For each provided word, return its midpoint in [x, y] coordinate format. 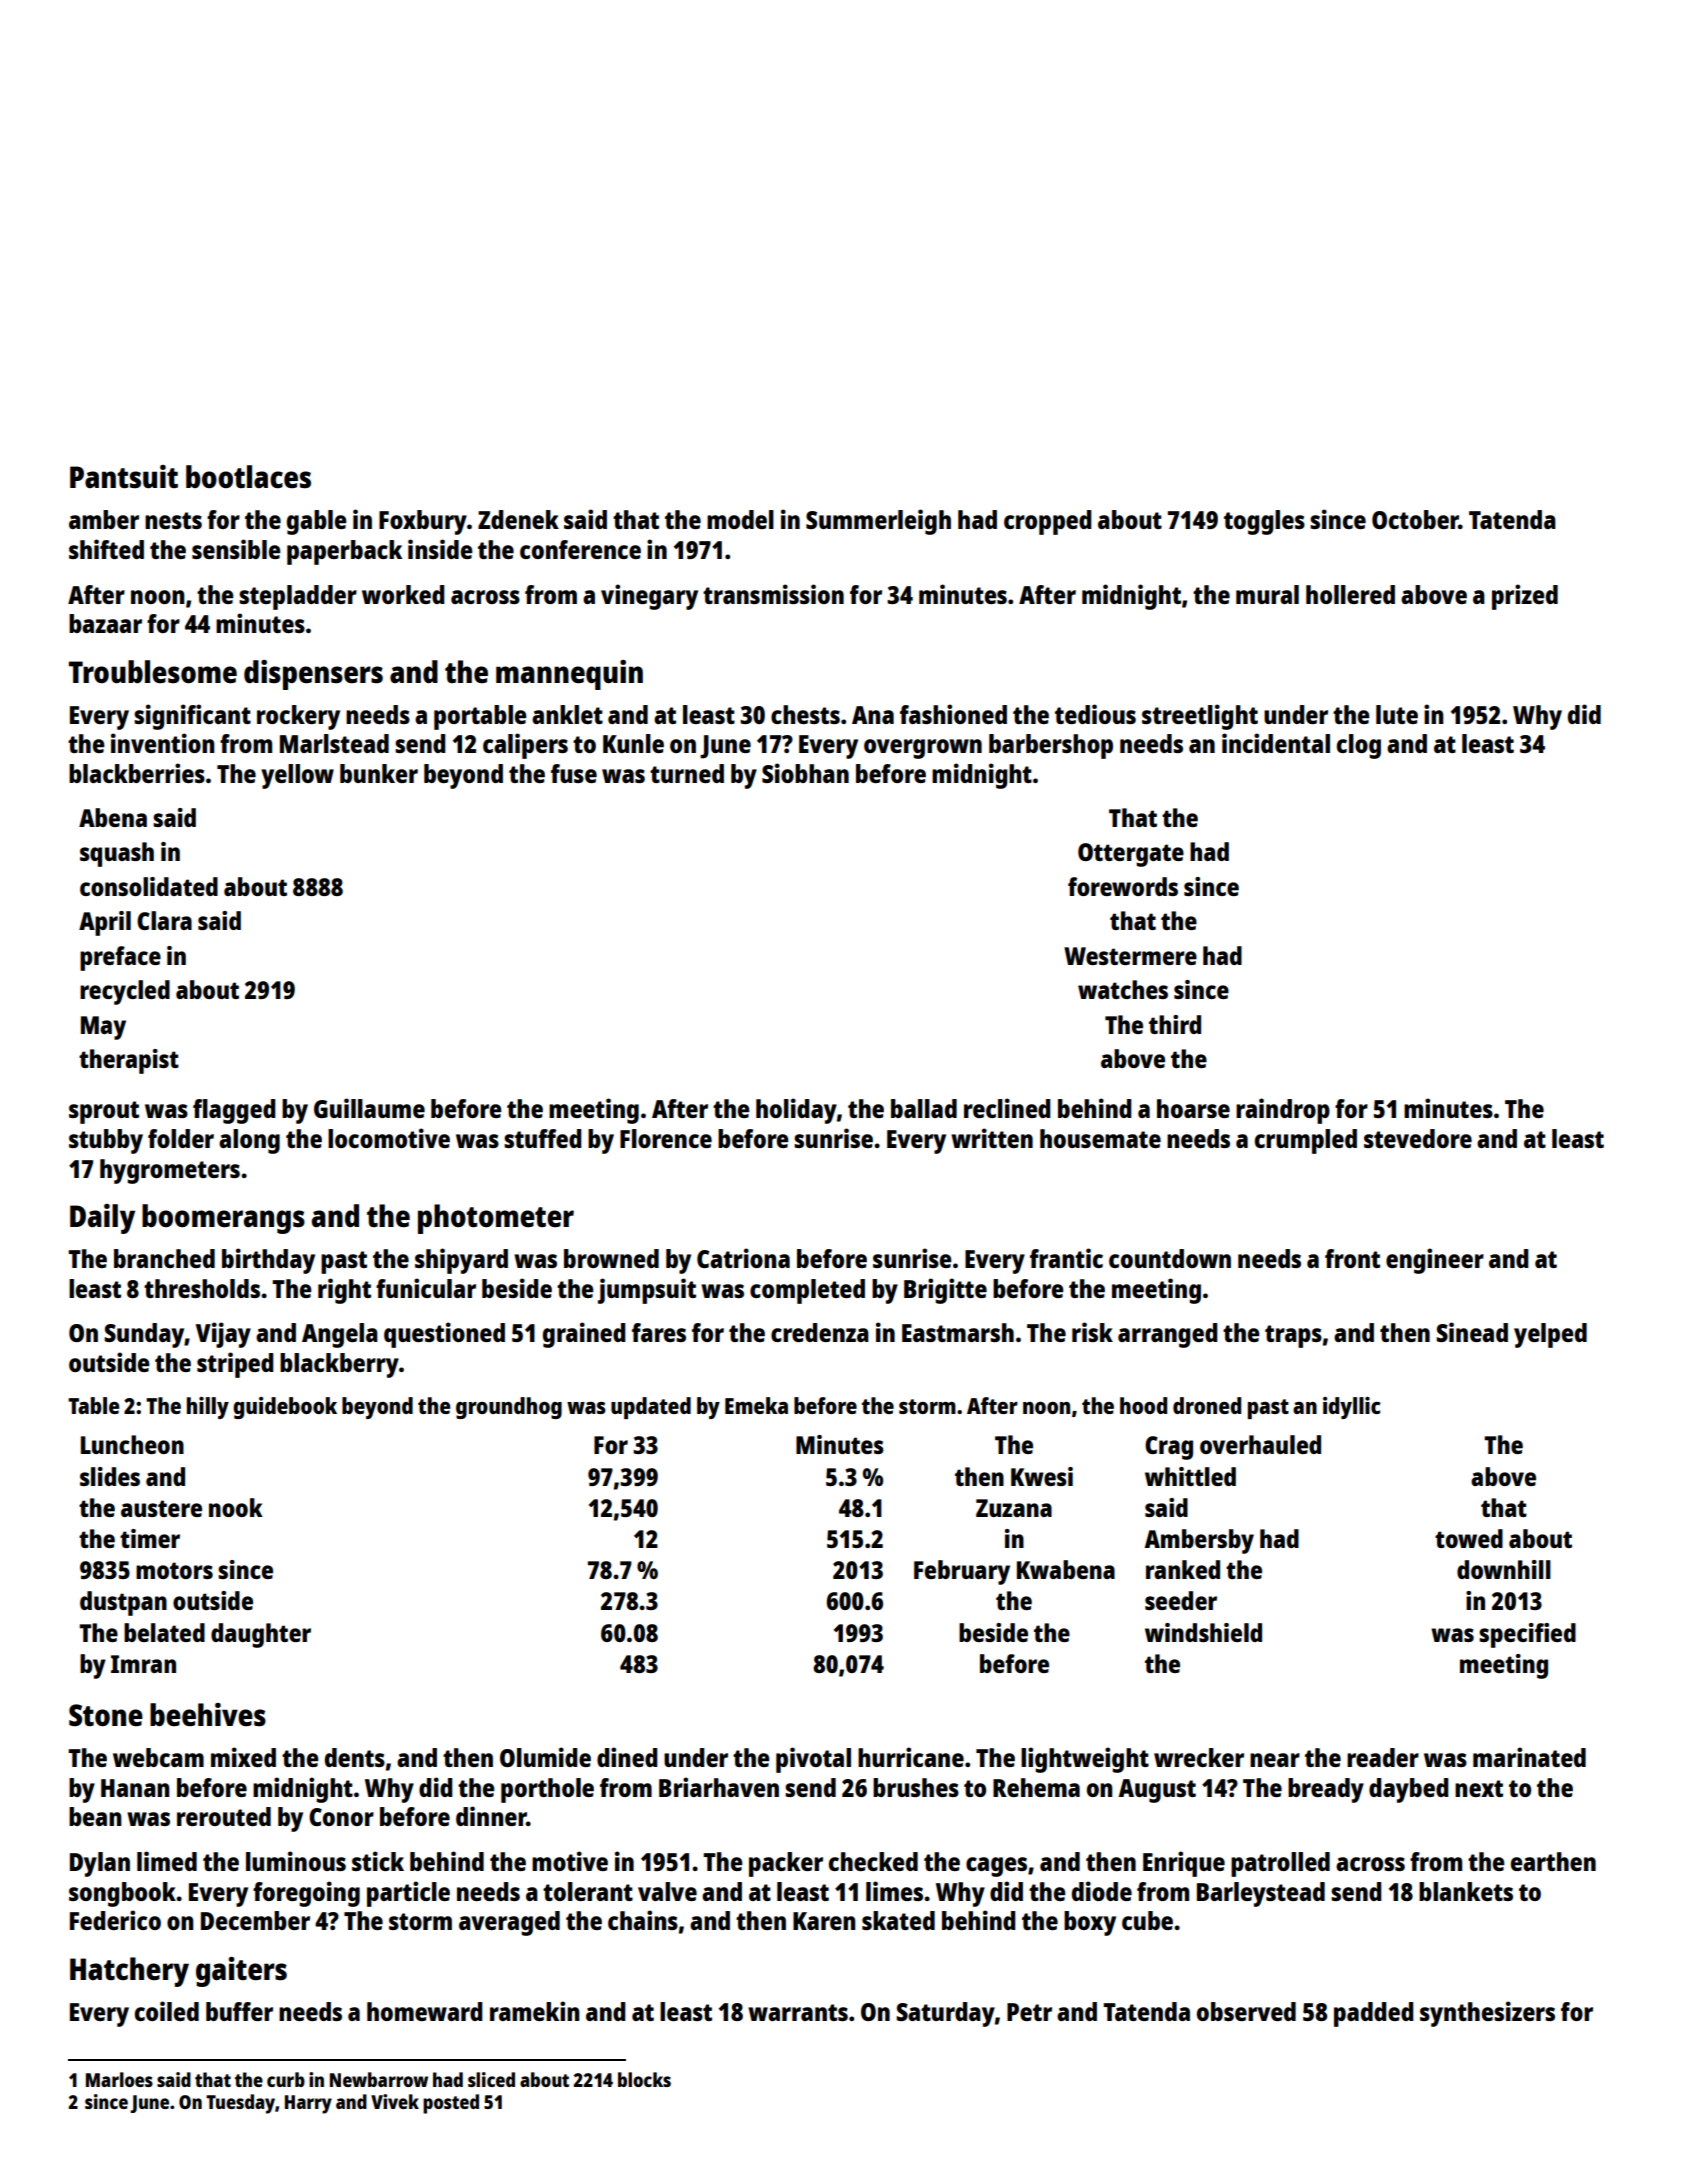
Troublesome [153, 672]
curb [286, 2079]
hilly [208, 1408]
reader [1383, 1757]
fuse [574, 773]
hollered [1350, 594]
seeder [1181, 1600]
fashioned [953, 714]
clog [1359, 746]
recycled [125, 992]
